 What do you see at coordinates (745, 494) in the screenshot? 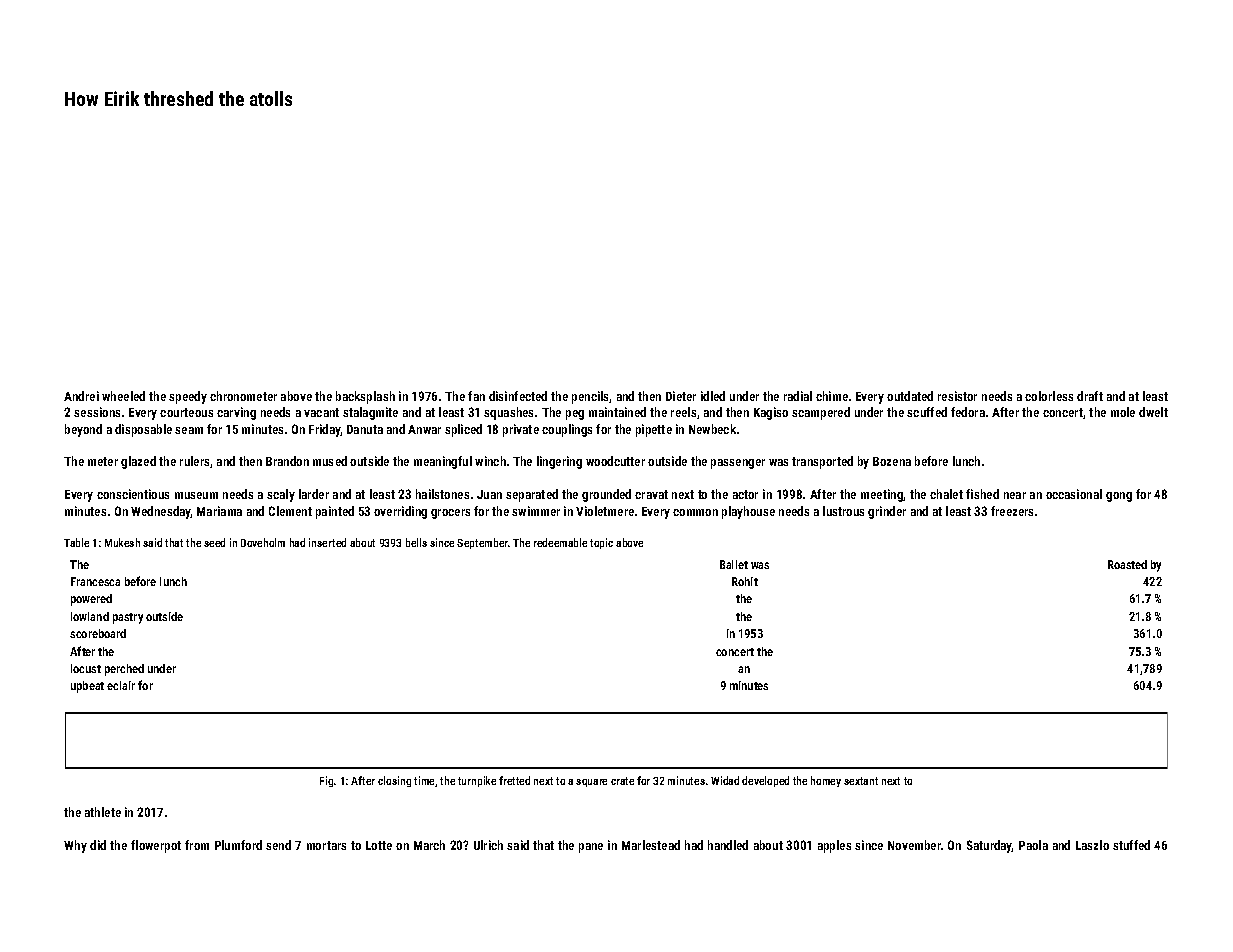
I see `actor` at bounding box center [745, 494].
